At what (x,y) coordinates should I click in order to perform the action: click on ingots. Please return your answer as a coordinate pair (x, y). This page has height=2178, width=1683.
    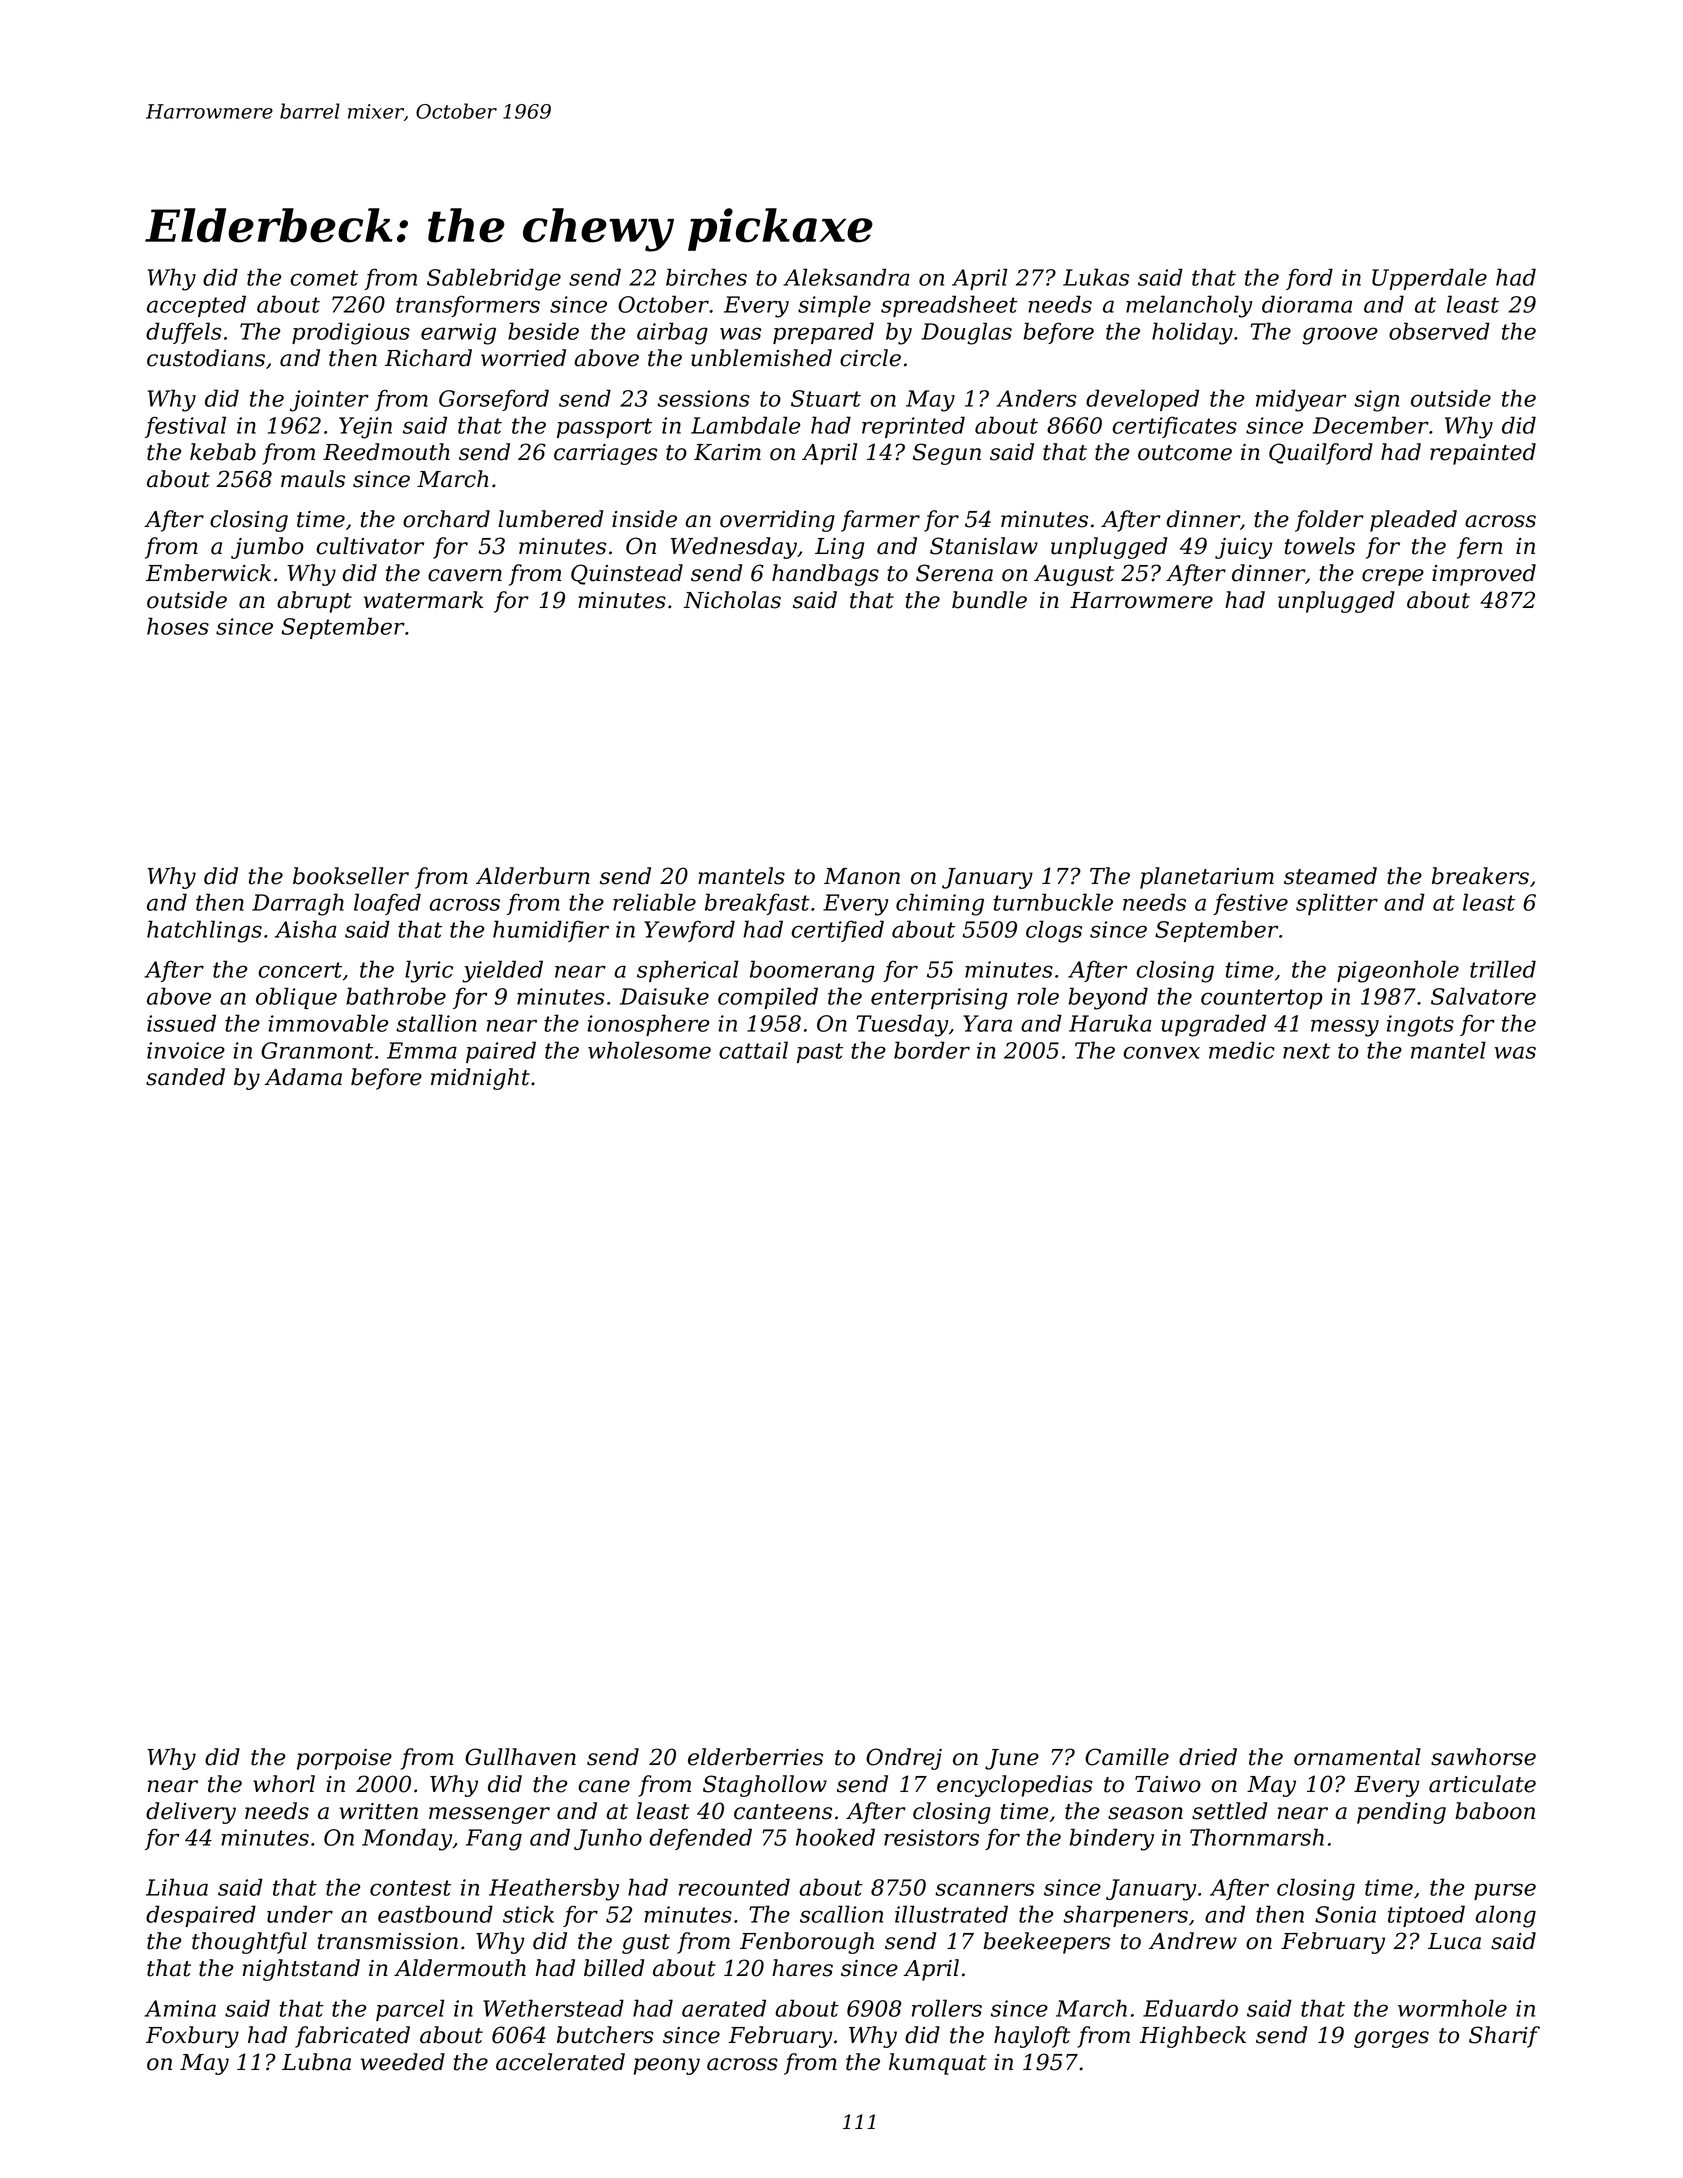
    Looking at the image, I should click on (1420, 1026).
